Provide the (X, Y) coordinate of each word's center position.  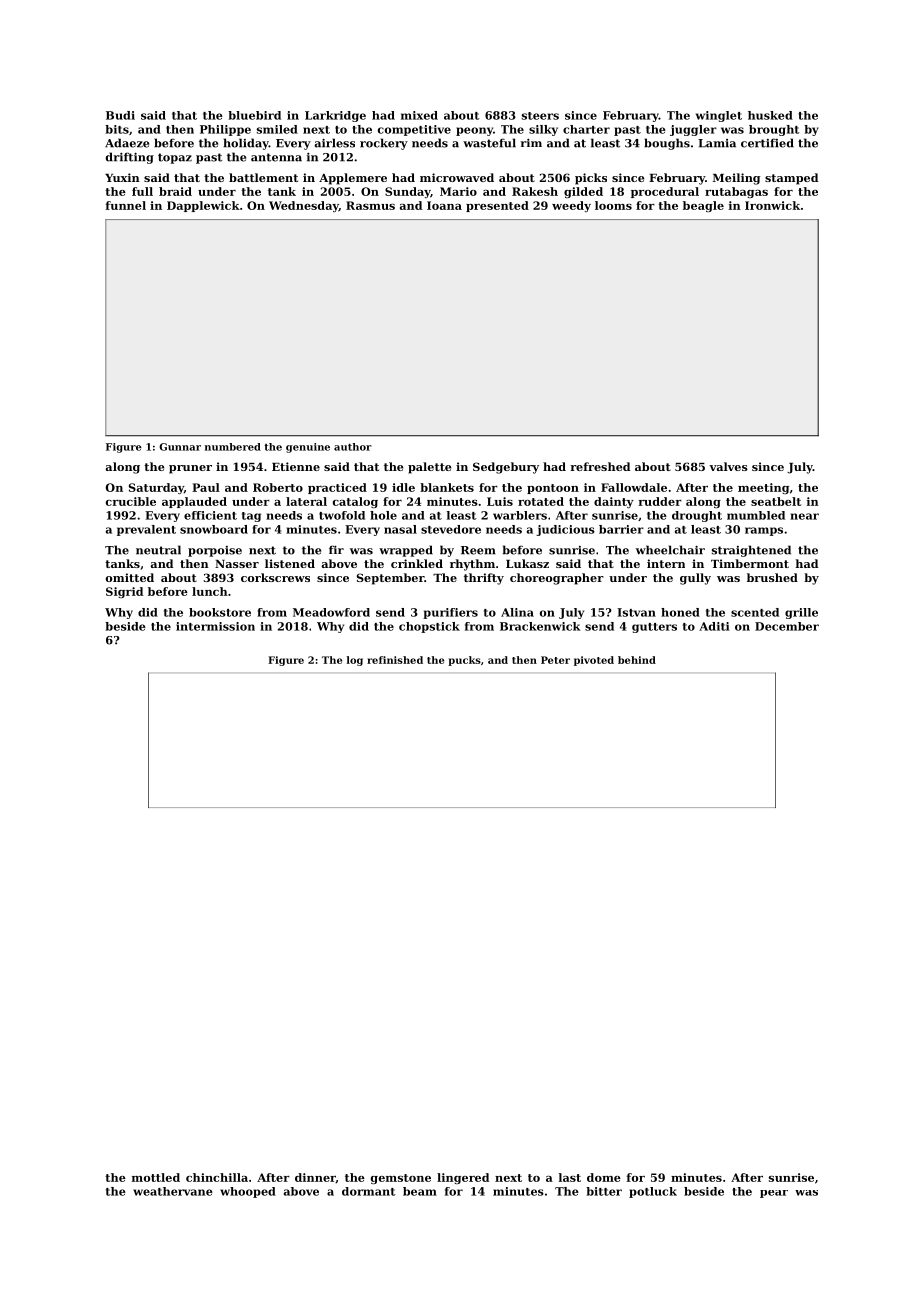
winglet (719, 116)
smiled (277, 129)
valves (728, 466)
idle (403, 487)
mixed (419, 115)
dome (604, 1177)
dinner (315, 1178)
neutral (158, 550)
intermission (215, 626)
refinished (395, 660)
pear (774, 1194)
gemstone (401, 1179)
